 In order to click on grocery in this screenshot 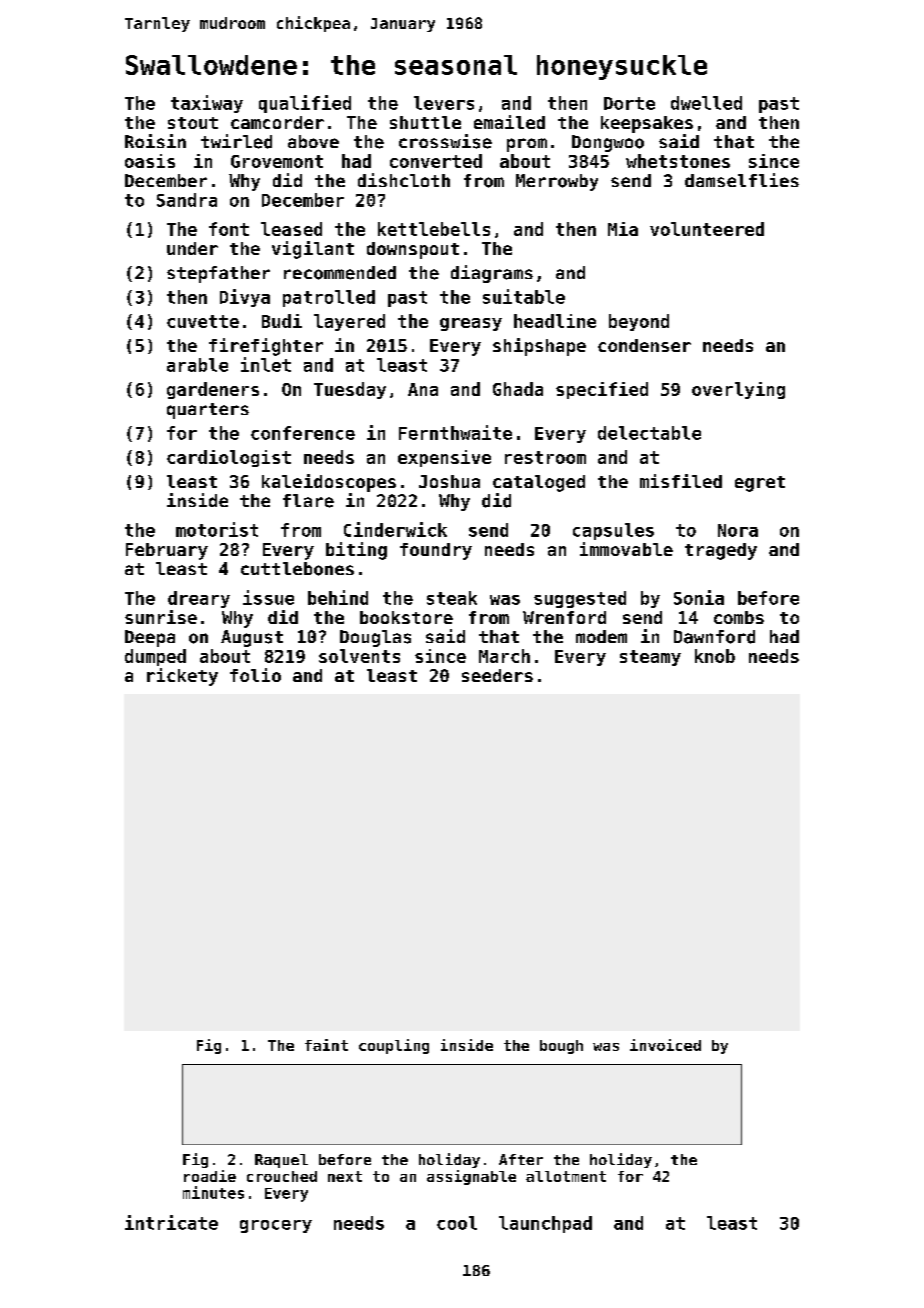, I will do `click(276, 1226)`.
